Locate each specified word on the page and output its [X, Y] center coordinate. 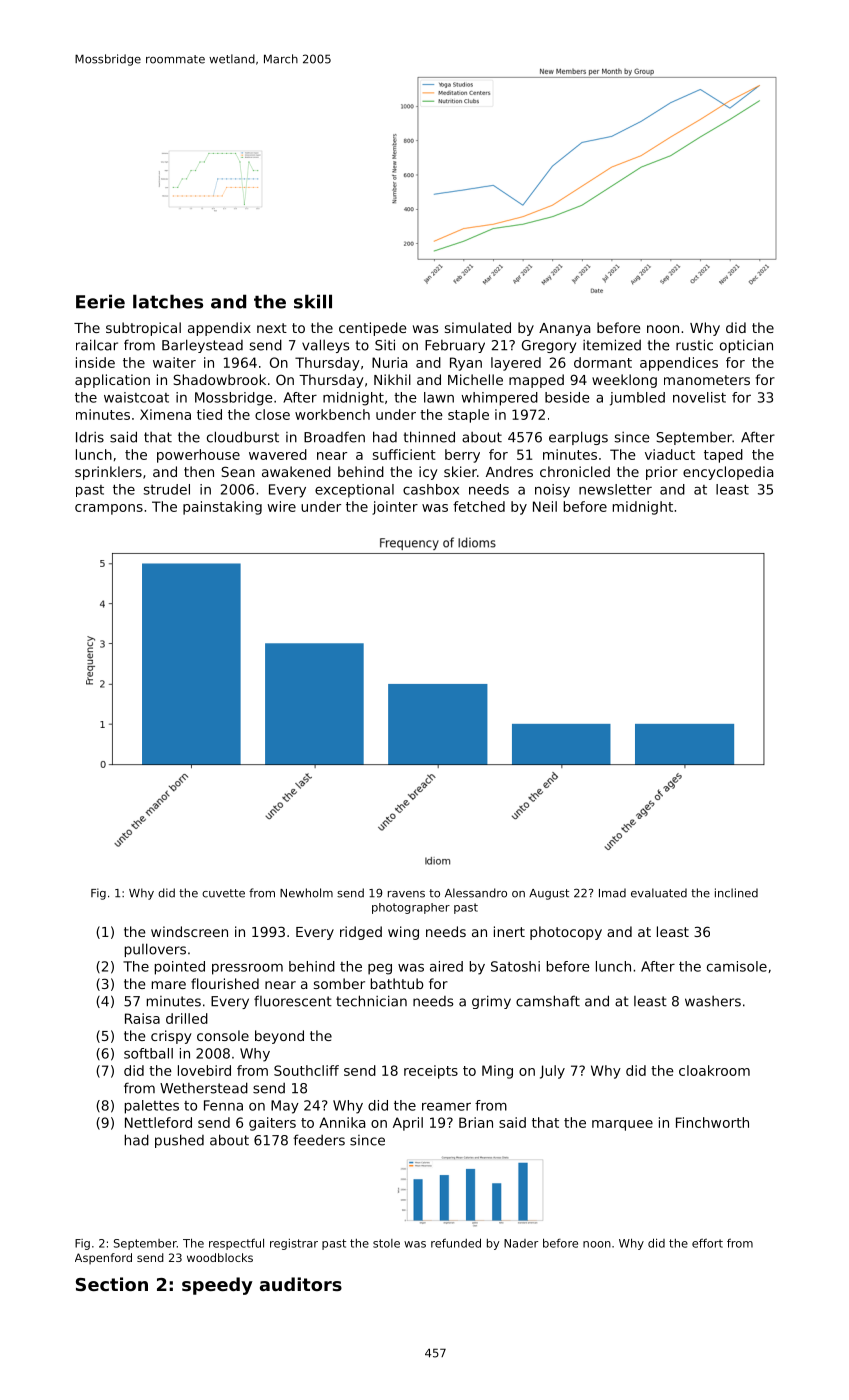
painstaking [222, 508]
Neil [545, 506]
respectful [236, 1244]
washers [713, 1001]
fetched [479, 506]
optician [746, 346]
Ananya [565, 329]
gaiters [272, 1124]
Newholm [306, 893]
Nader [521, 1243]
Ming [497, 1072]
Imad [612, 893]
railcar [97, 345]
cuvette [223, 893]
